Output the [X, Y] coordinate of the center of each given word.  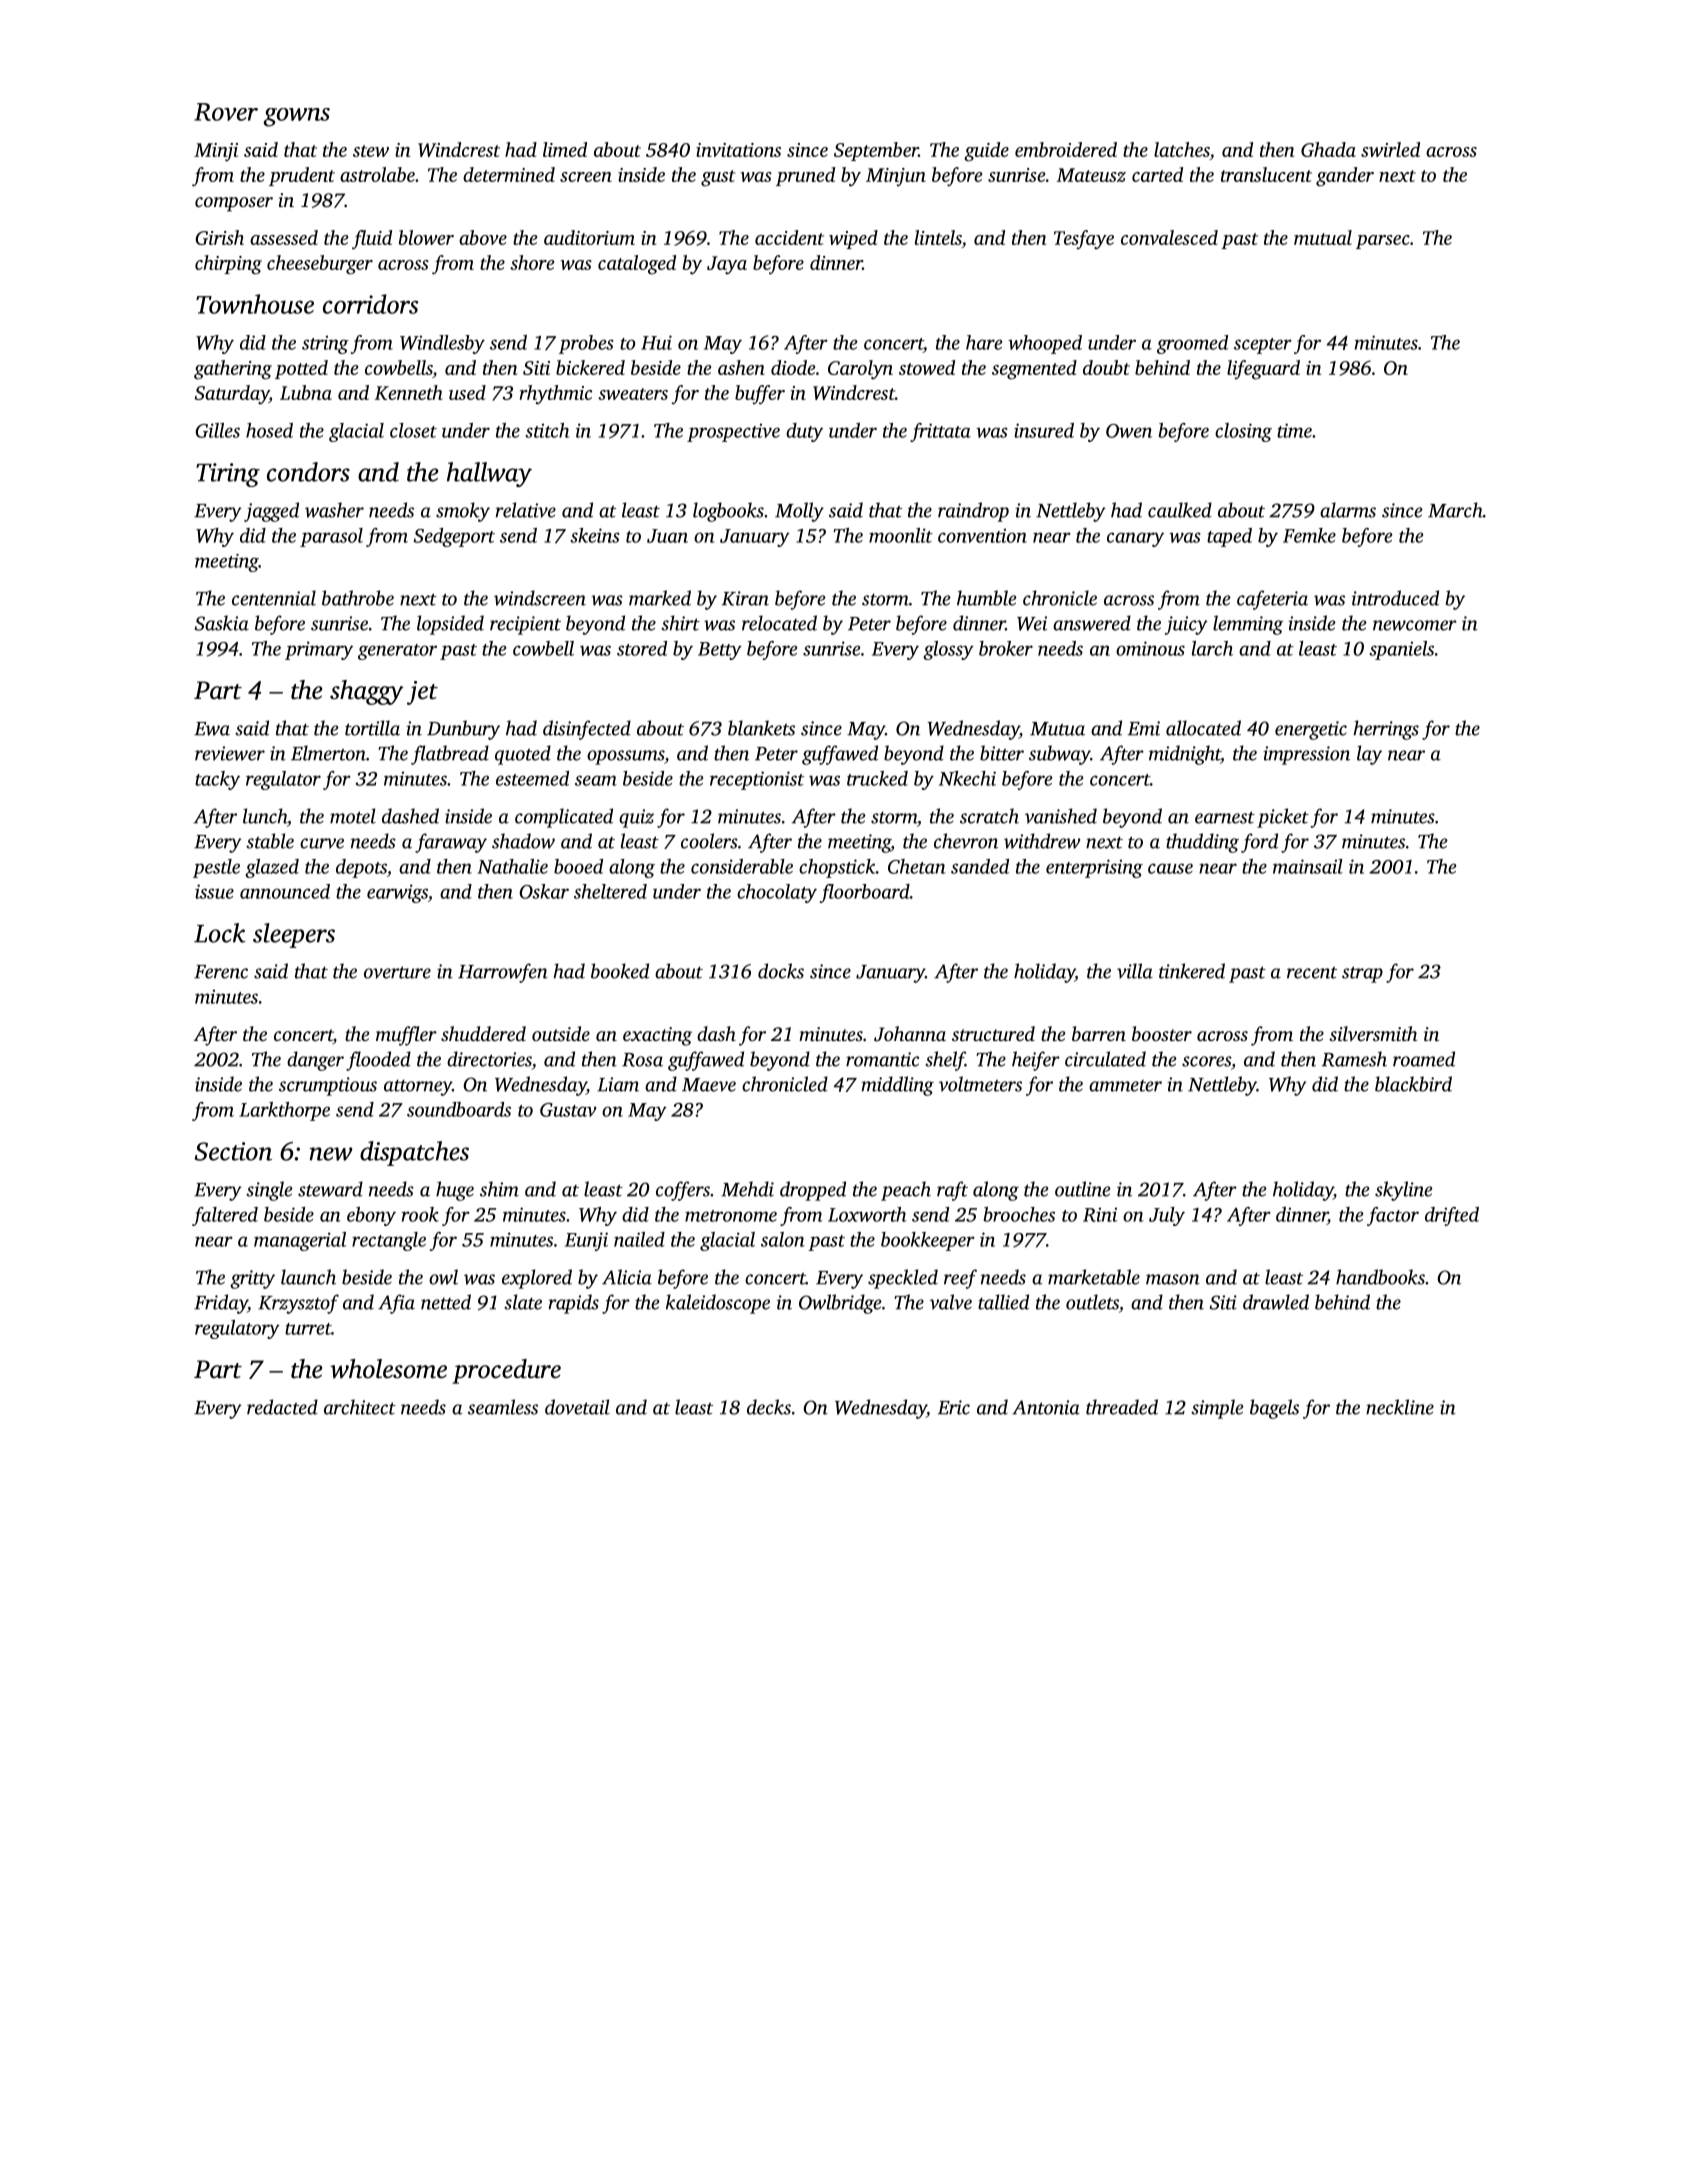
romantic [882, 1059]
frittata [940, 432]
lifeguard [1263, 370]
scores [1206, 1061]
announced [285, 891]
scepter [1263, 346]
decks [769, 1407]
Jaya [727, 265]
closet [413, 430]
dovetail [577, 1407]
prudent [302, 176]
